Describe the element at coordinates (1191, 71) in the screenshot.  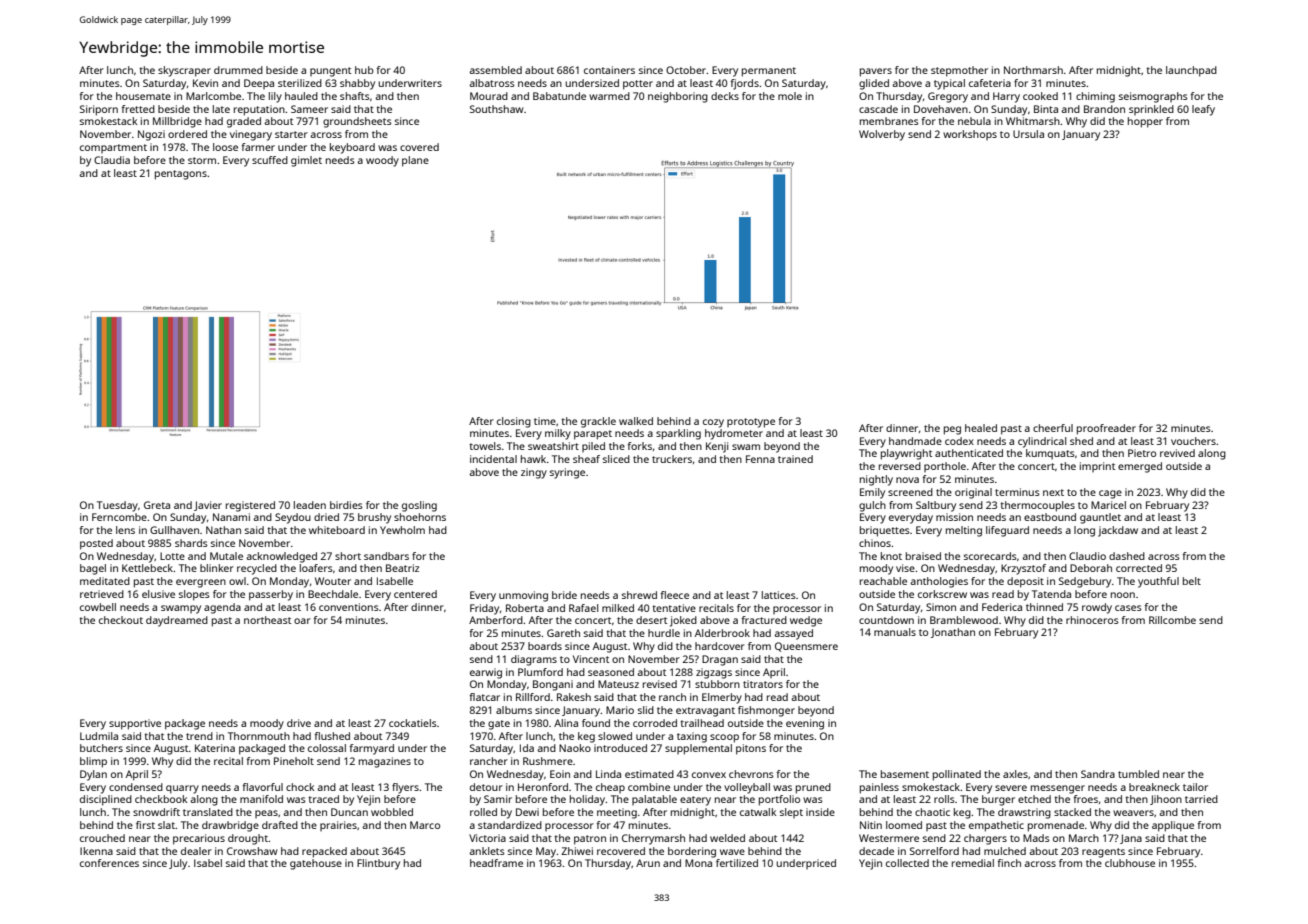
I see `launchpad` at that location.
